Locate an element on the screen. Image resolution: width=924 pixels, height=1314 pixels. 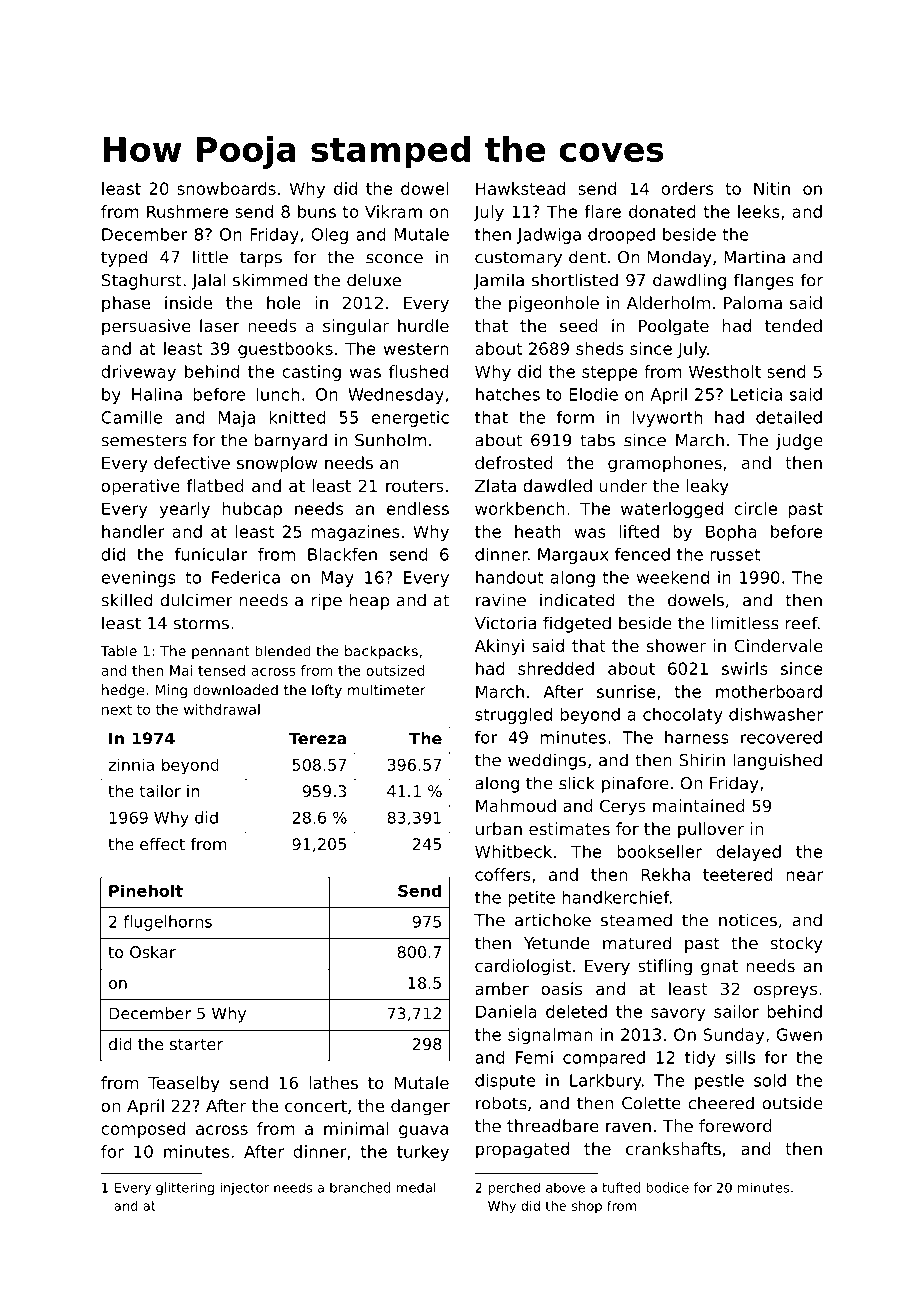
bodice is located at coordinates (667, 1187).
